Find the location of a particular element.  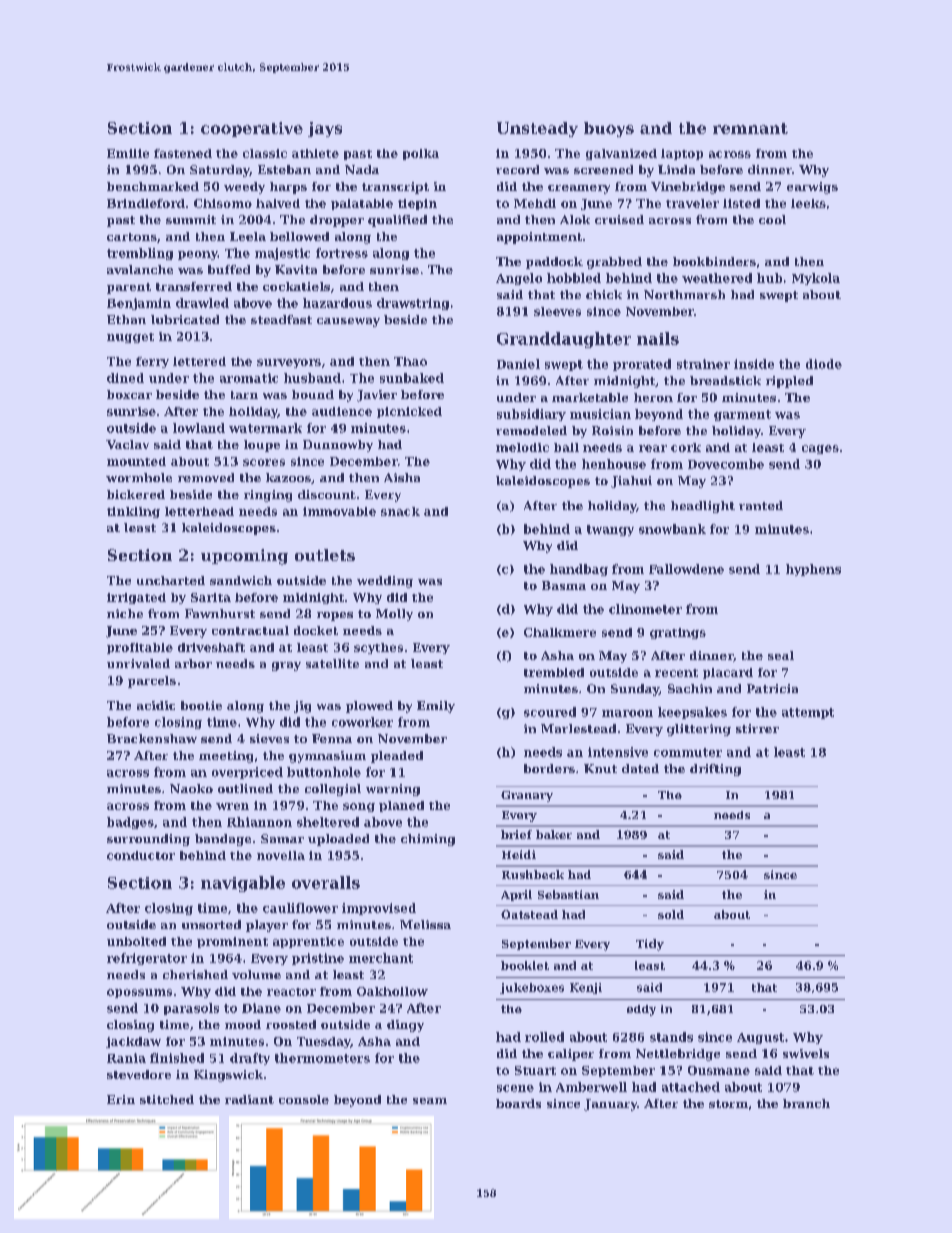

buoys is located at coordinates (609, 129).
